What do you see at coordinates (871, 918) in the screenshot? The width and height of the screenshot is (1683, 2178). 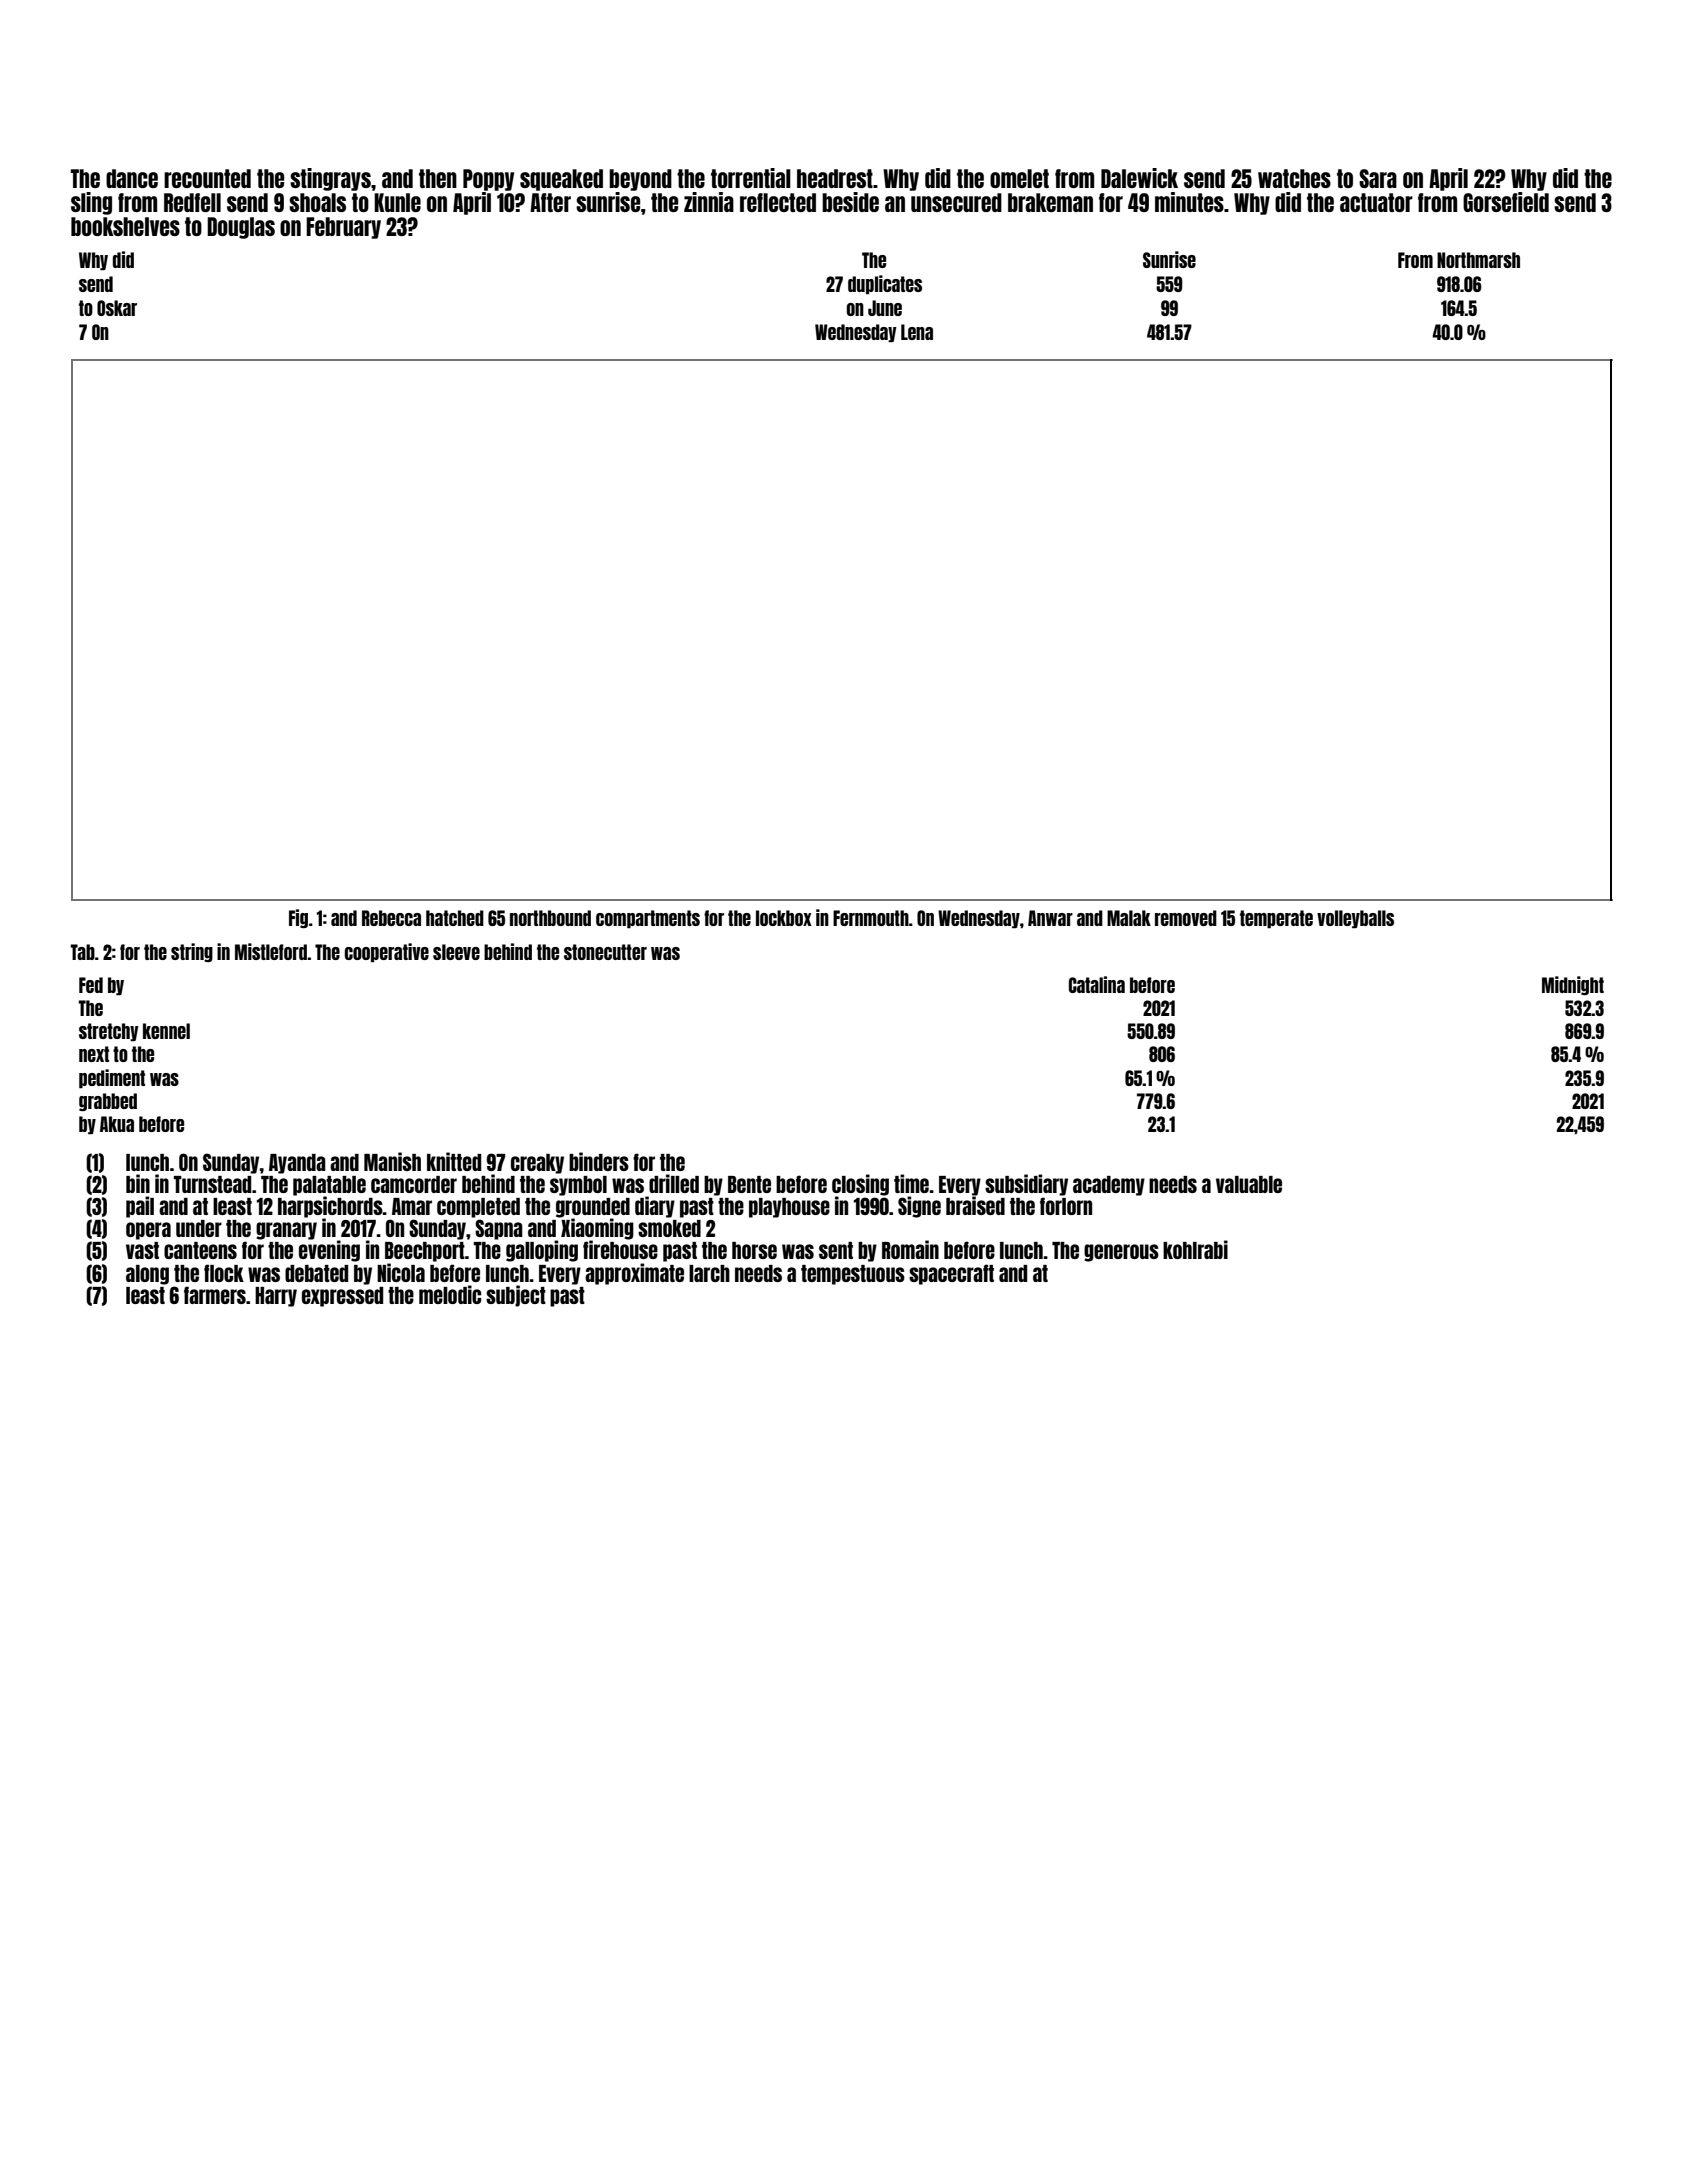 I see `Fernmouth` at bounding box center [871, 918].
